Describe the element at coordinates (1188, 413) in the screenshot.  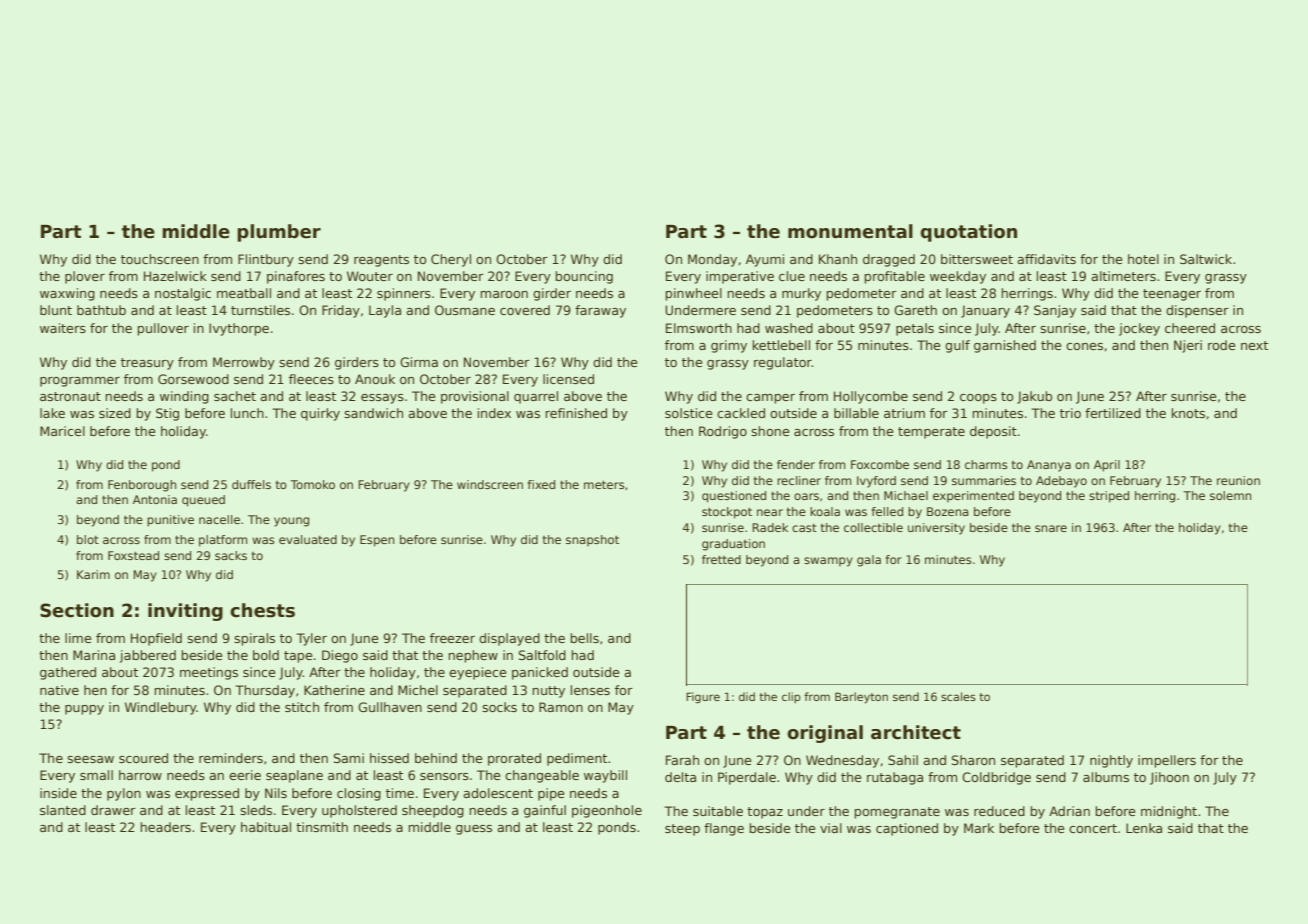
I see `knots` at that location.
